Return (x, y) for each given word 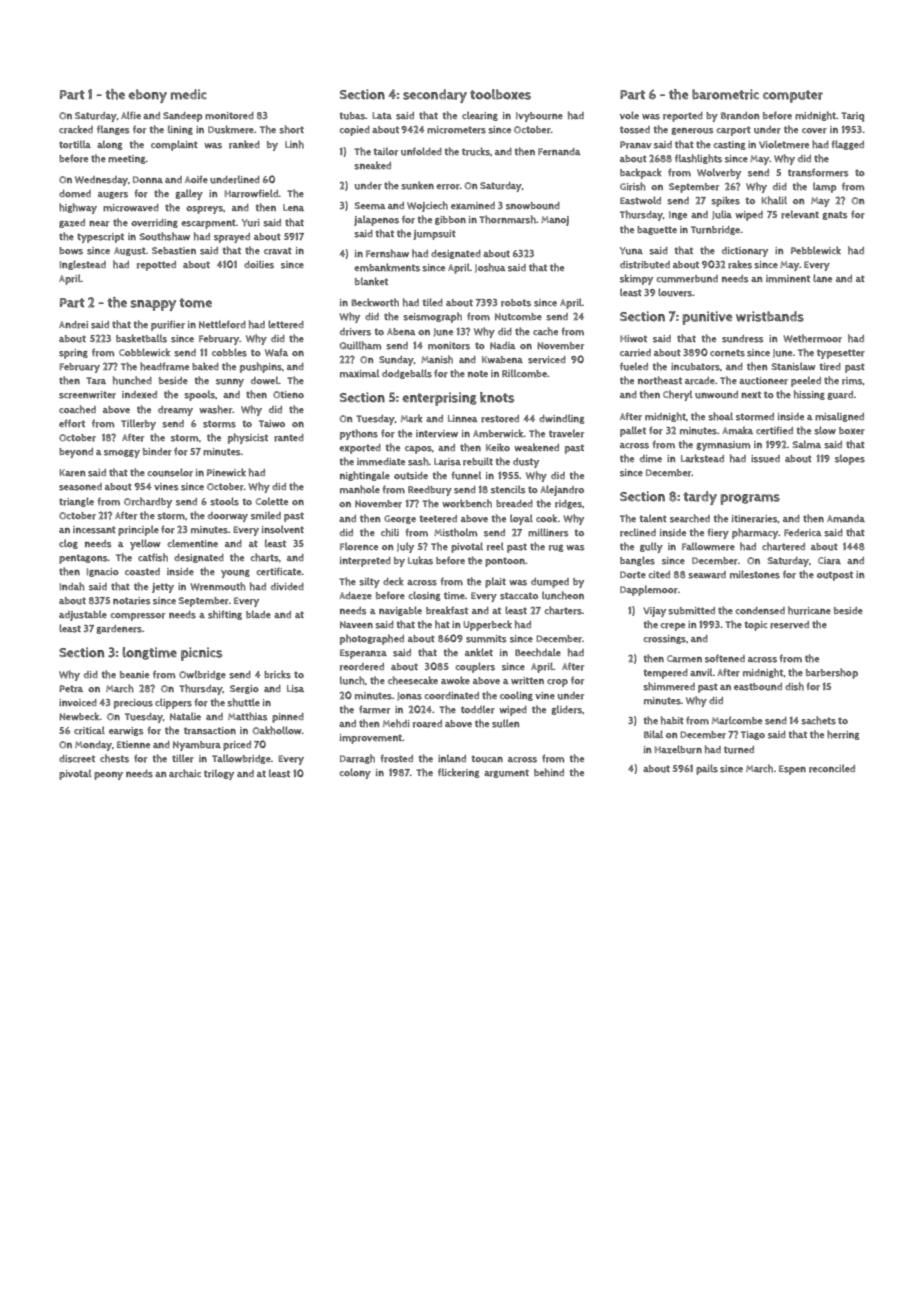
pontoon (505, 562)
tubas (352, 116)
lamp (825, 187)
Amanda (846, 519)
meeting (127, 159)
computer (793, 96)
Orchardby (148, 502)
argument (506, 773)
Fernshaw (387, 253)
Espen (792, 770)
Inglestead (83, 265)
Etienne (133, 744)
